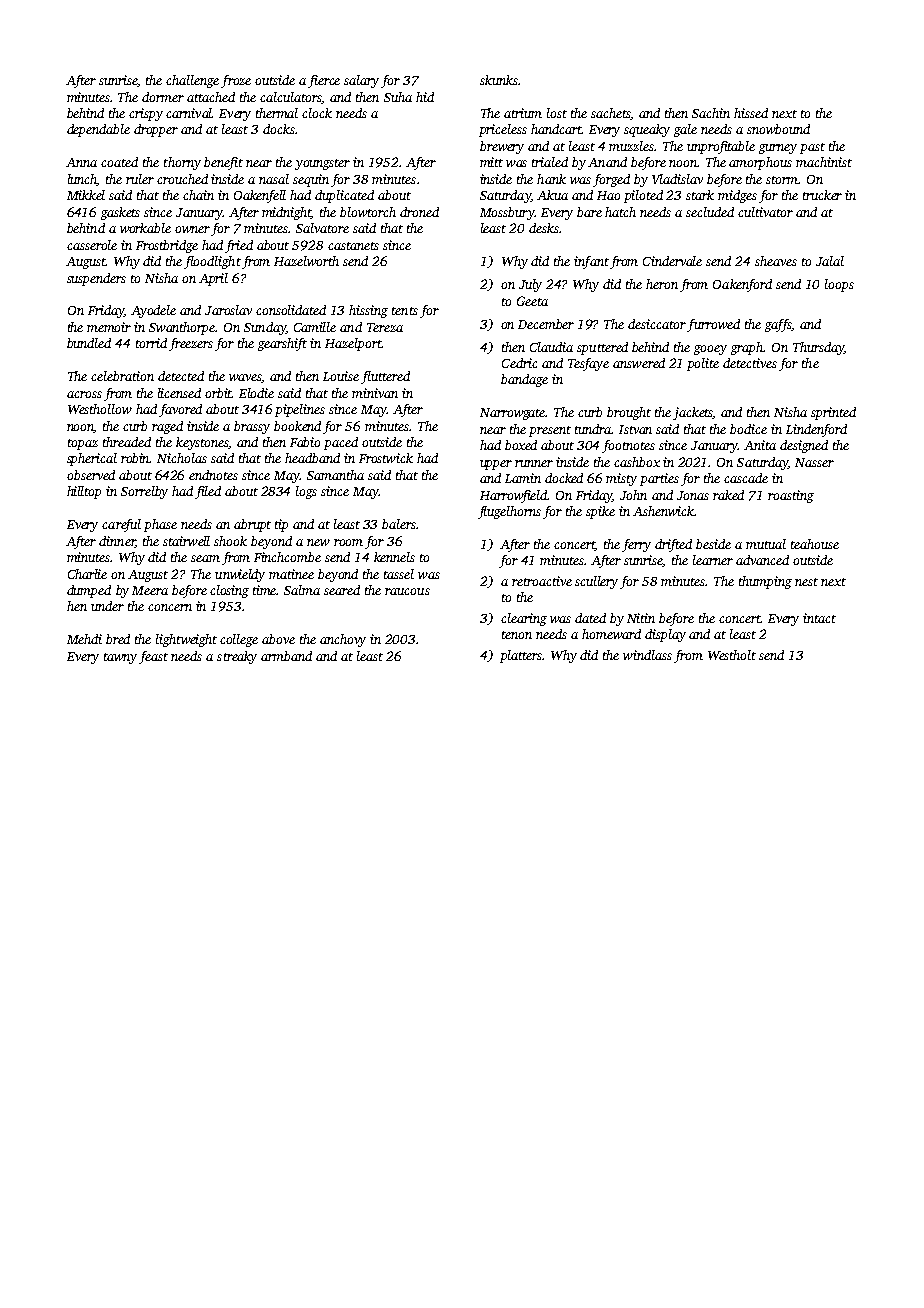 The image size is (924, 1308). Describe the element at coordinates (153, 657) in the image. I see `feast` at that location.
